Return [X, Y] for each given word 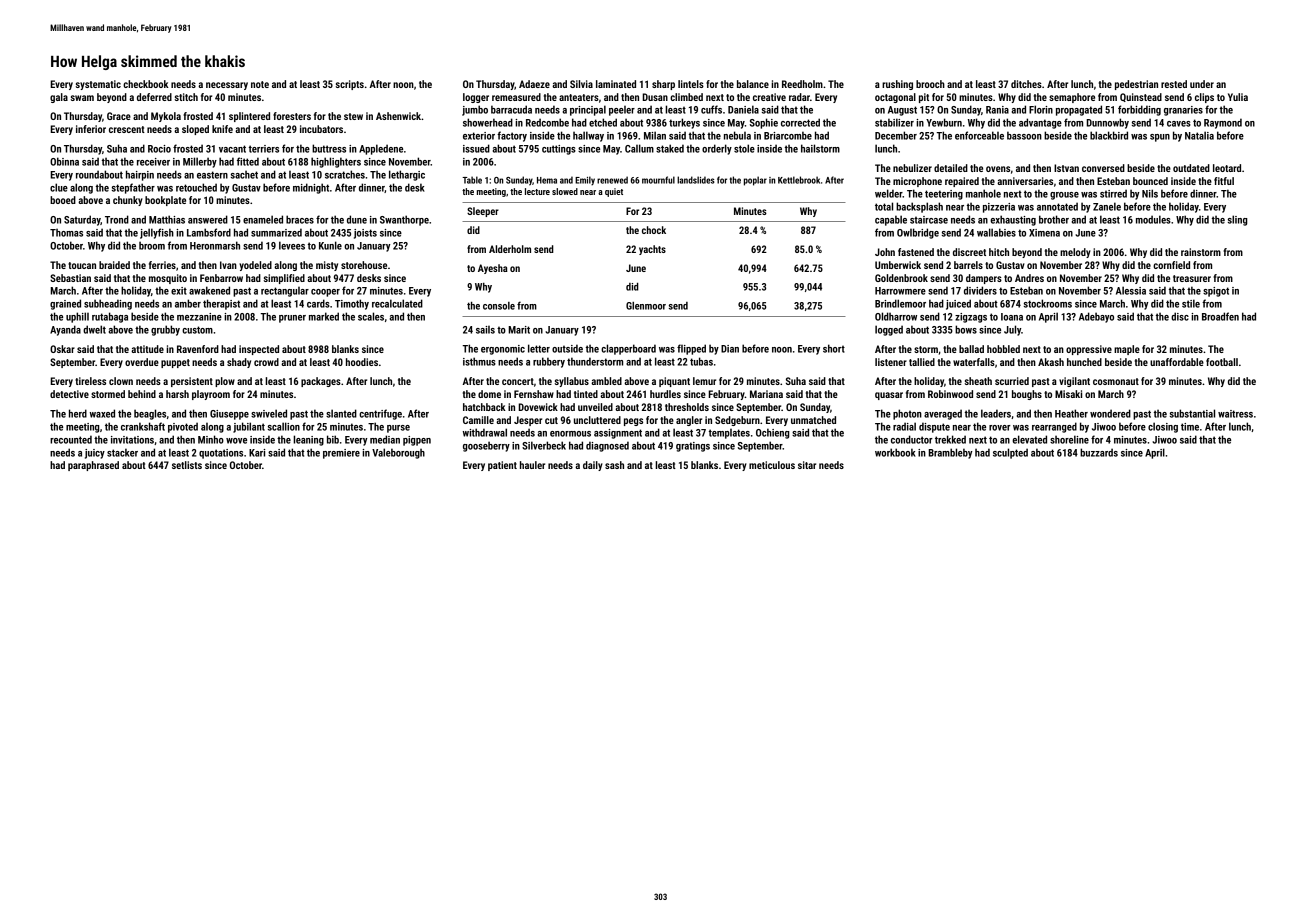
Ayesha [493, 269]
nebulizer [912, 168]
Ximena [1044, 233]
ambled [606, 381]
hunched [1084, 362]
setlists [187, 465]
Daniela [743, 109]
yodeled [255, 266]
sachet [244, 174]
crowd [266, 362]
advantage [1040, 123]
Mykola [166, 117]
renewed [612, 180]
